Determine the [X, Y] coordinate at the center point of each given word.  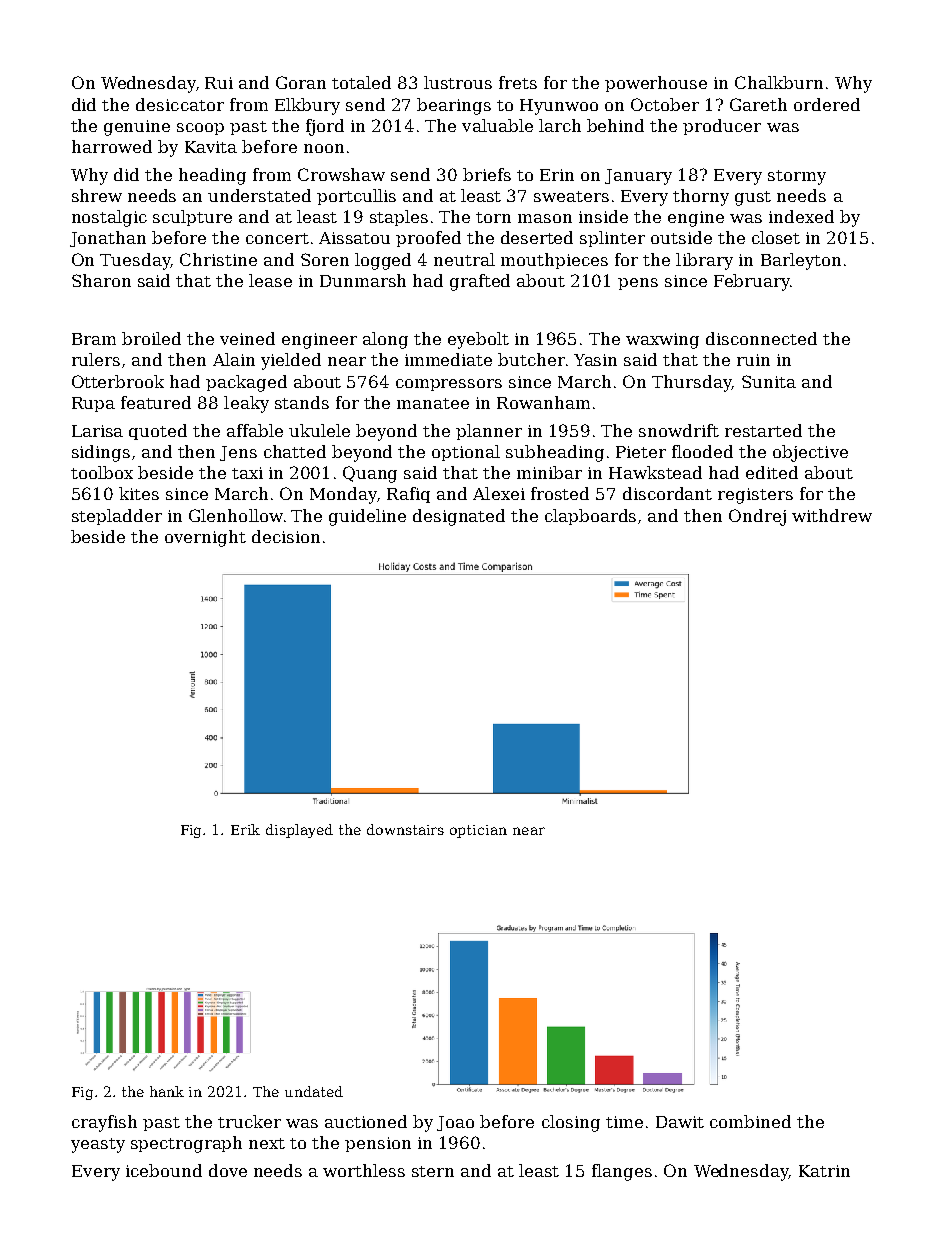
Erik [245, 829]
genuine [137, 128]
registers [755, 496]
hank [167, 1091]
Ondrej [757, 517]
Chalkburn [779, 82]
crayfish [104, 1123]
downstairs [405, 829]
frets [518, 82]
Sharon [101, 280]
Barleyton [801, 261]
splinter [612, 239]
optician [478, 831]
